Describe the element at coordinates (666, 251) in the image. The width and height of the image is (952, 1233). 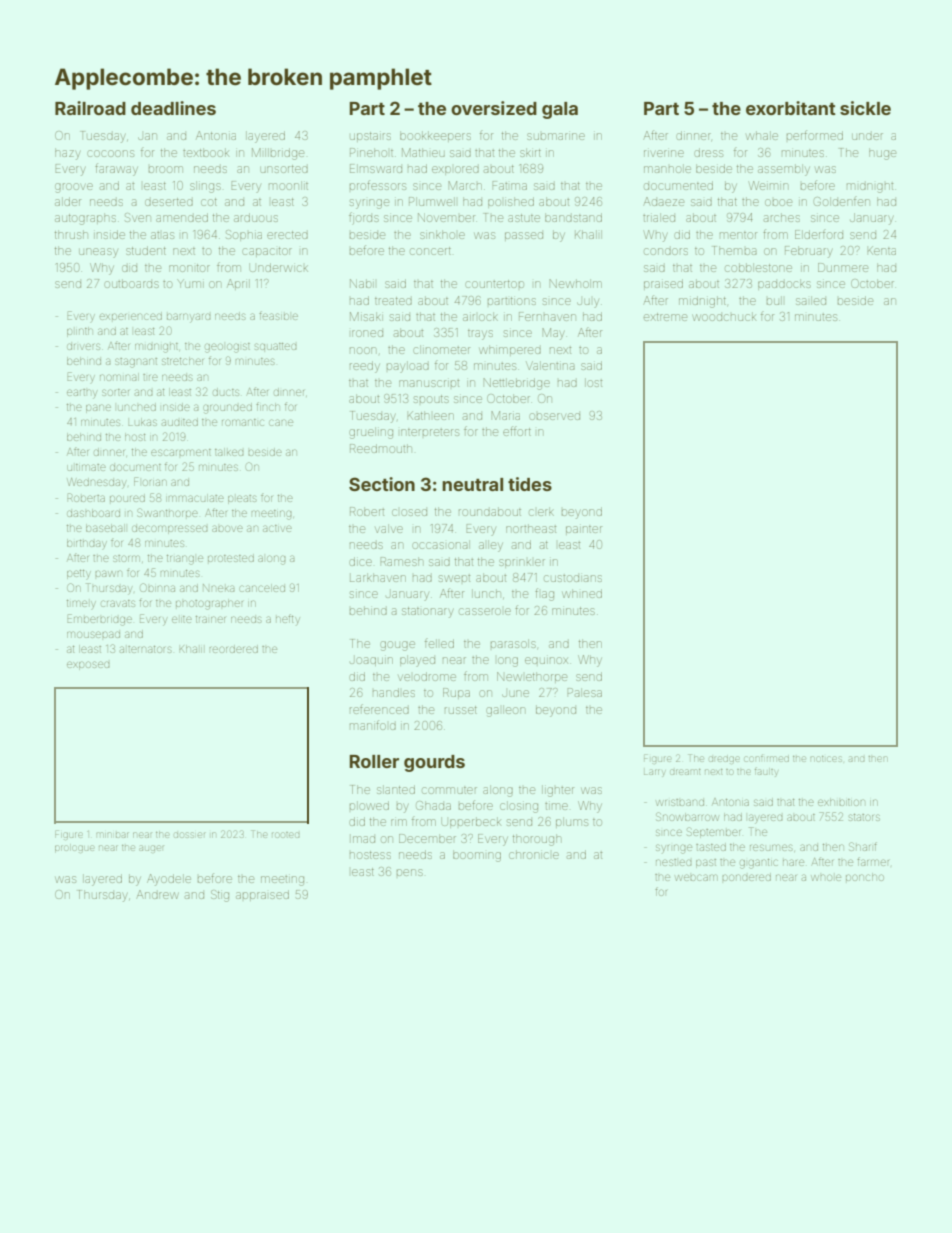
I see `condors` at that location.
